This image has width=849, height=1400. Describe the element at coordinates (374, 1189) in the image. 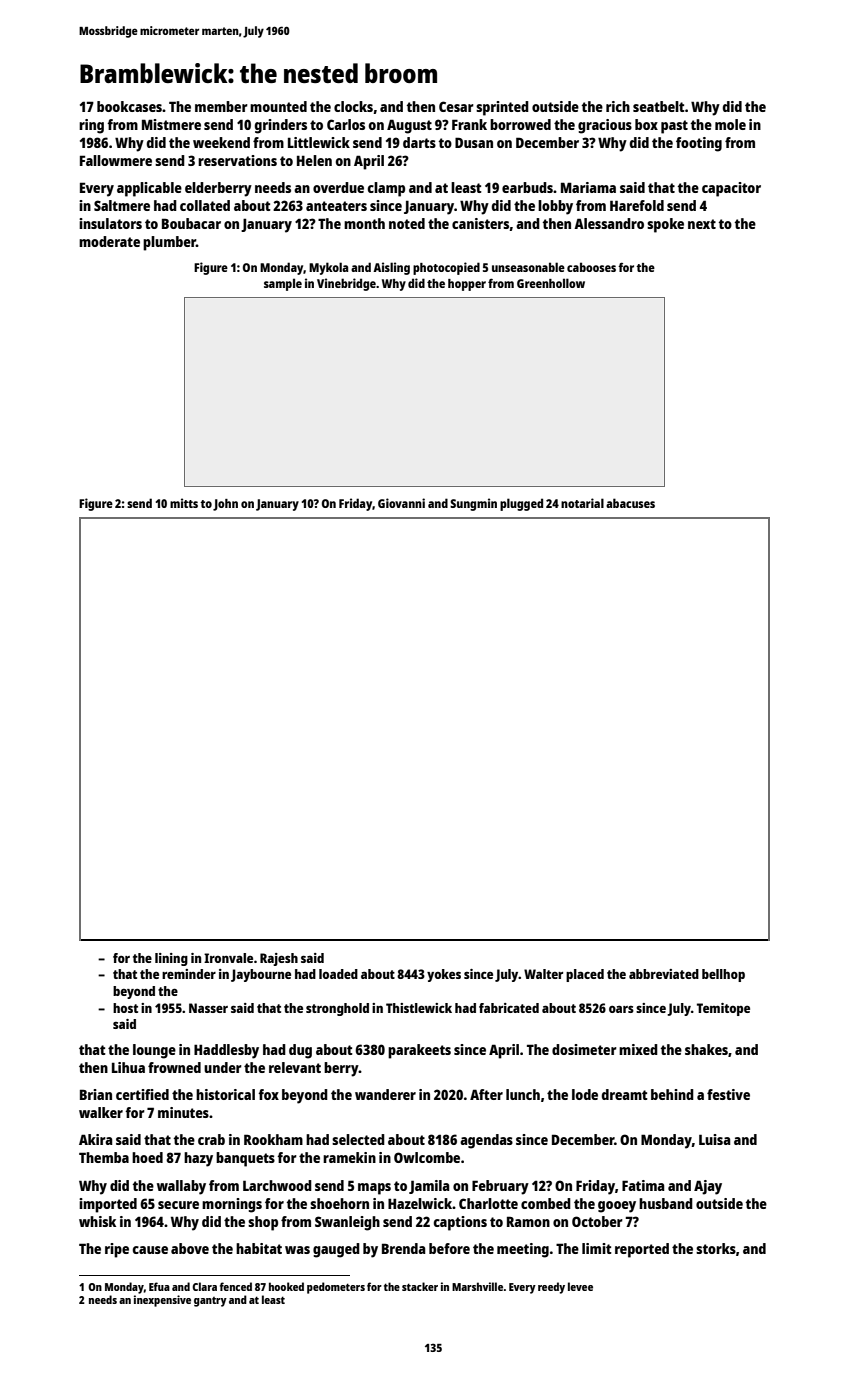

I see `maps` at that location.
